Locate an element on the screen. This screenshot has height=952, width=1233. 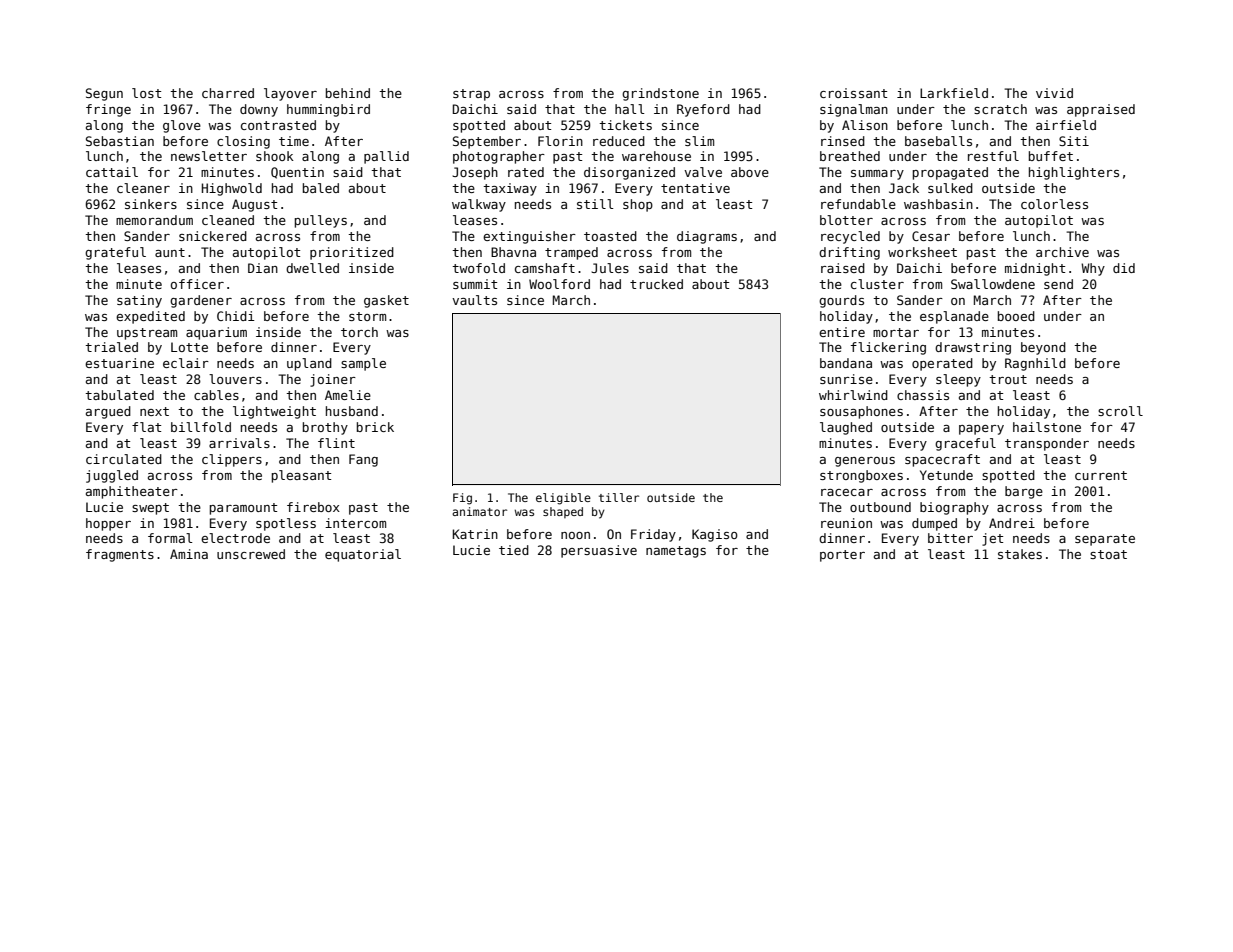
charred is located at coordinates (228, 93).
